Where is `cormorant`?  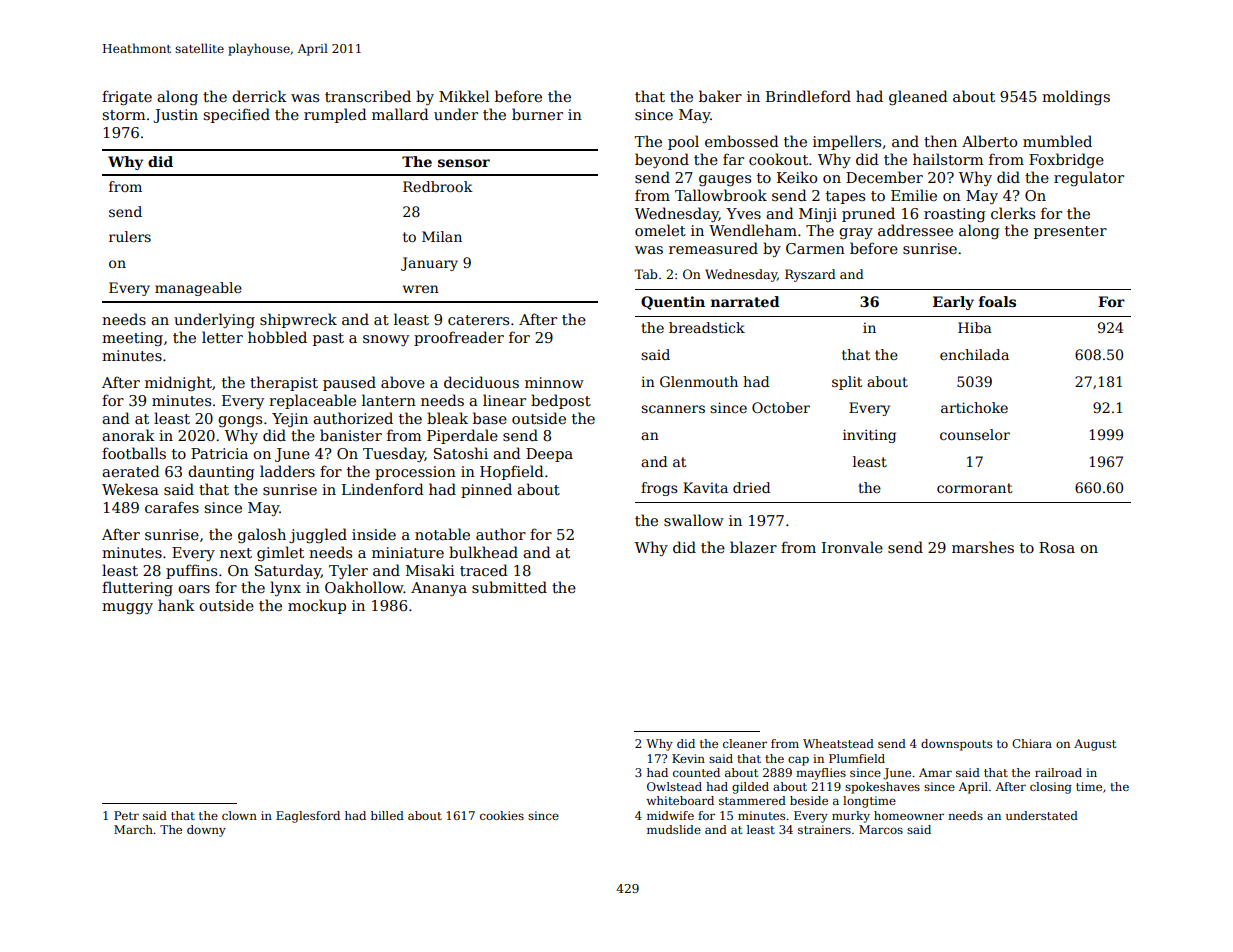 cormorant is located at coordinates (974, 488).
